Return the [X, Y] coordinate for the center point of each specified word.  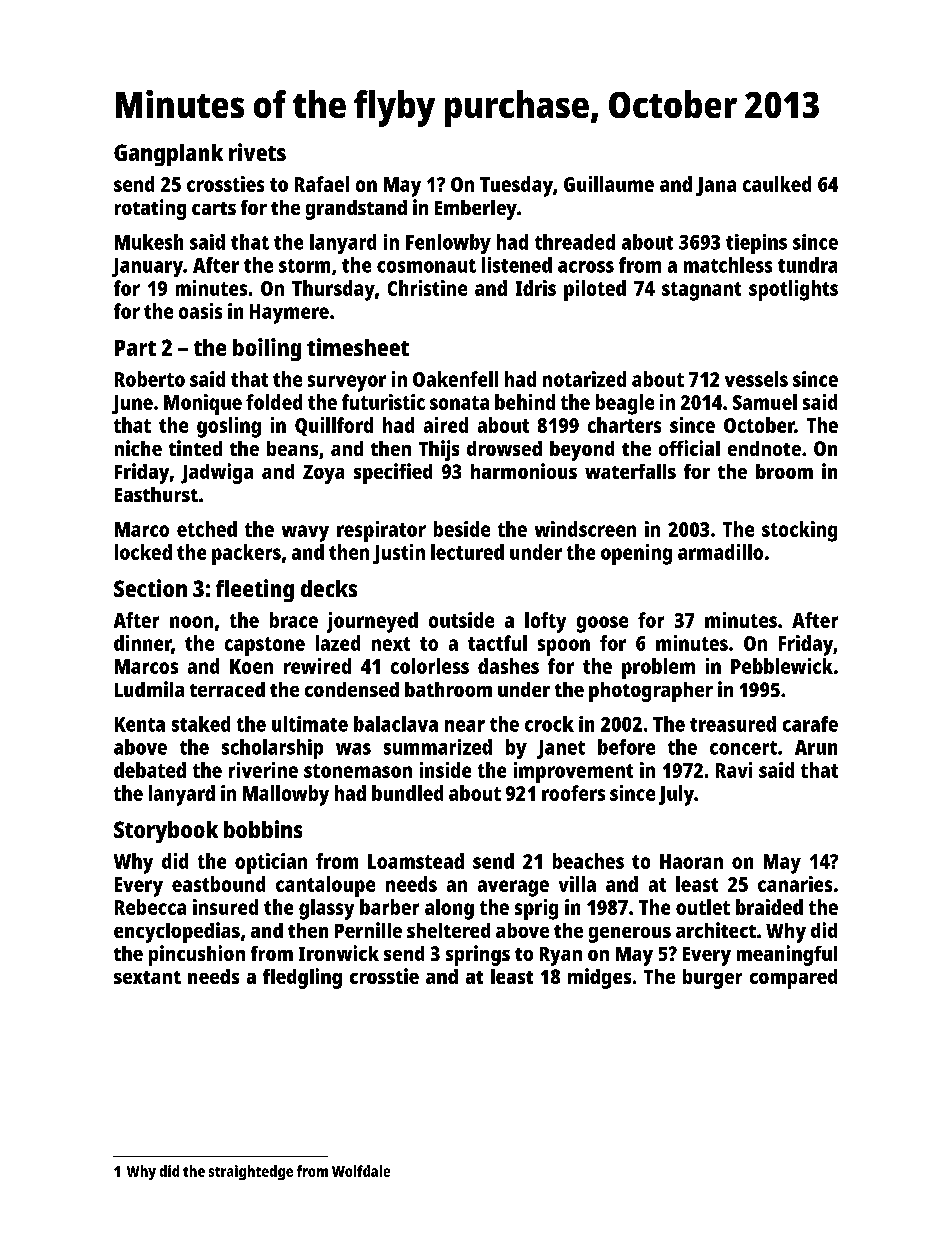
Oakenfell [455, 379]
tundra [807, 265]
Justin [399, 554]
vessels [756, 379]
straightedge [251, 1172]
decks [329, 588]
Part [135, 348]
